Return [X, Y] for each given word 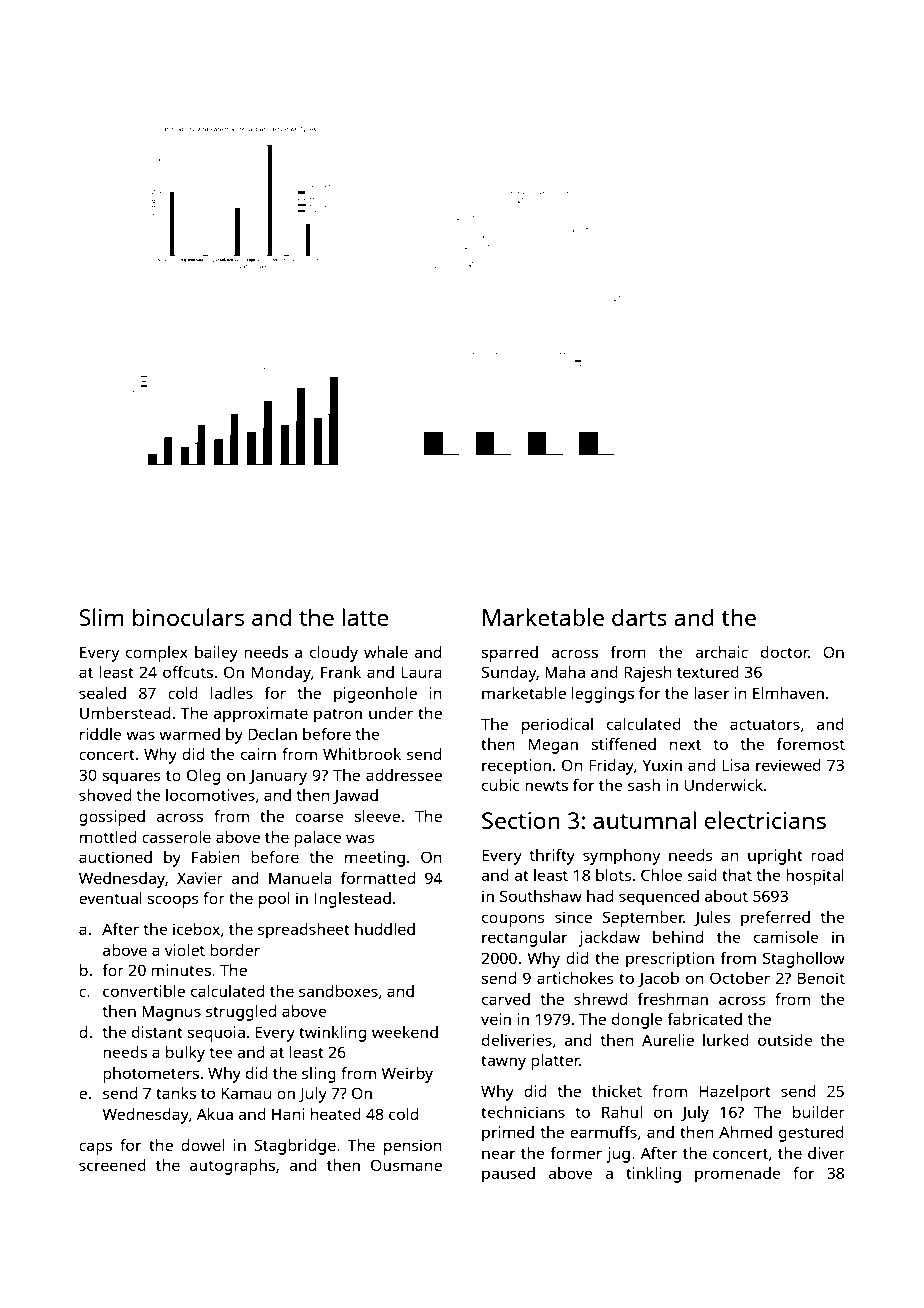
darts [639, 617]
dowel [202, 1145]
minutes [181, 970]
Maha [565, 672]
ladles [232, 693]
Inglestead [353, 900]
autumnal [644, 820]
